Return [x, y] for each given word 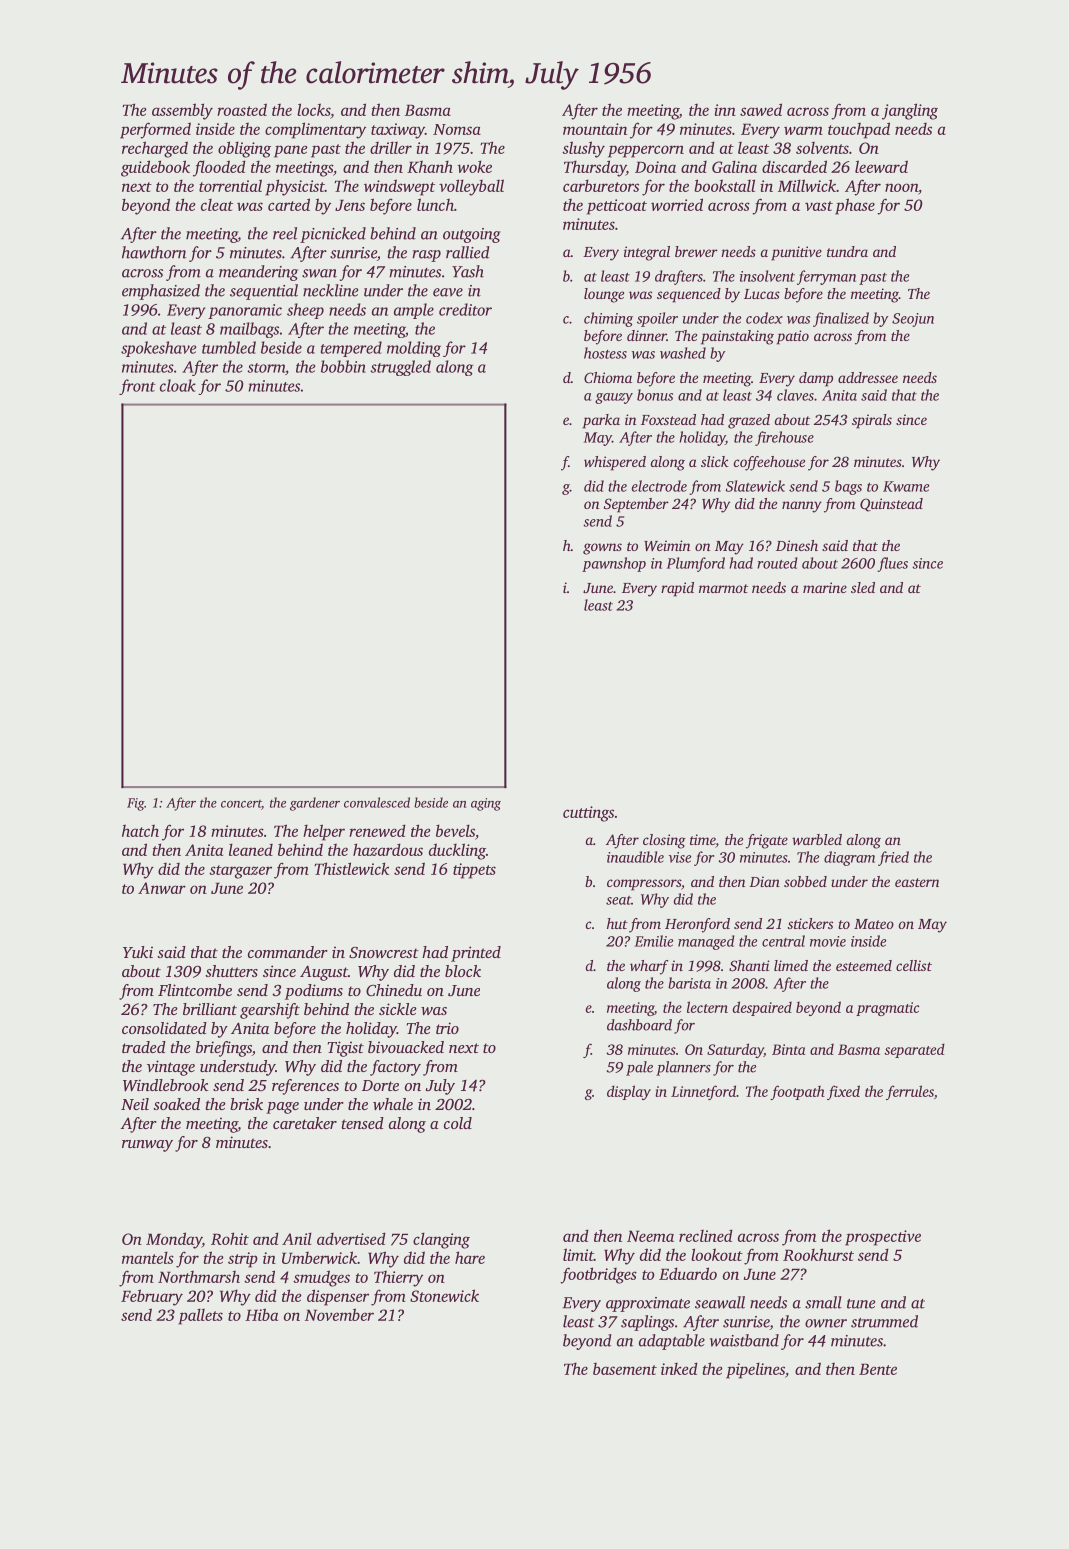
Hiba [261, 1314]
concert [241, 804]
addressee [868, 377]
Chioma [608, 377]
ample [414, 311]
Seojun [913, 320]
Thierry [398, 1279]
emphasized [161, 292]
